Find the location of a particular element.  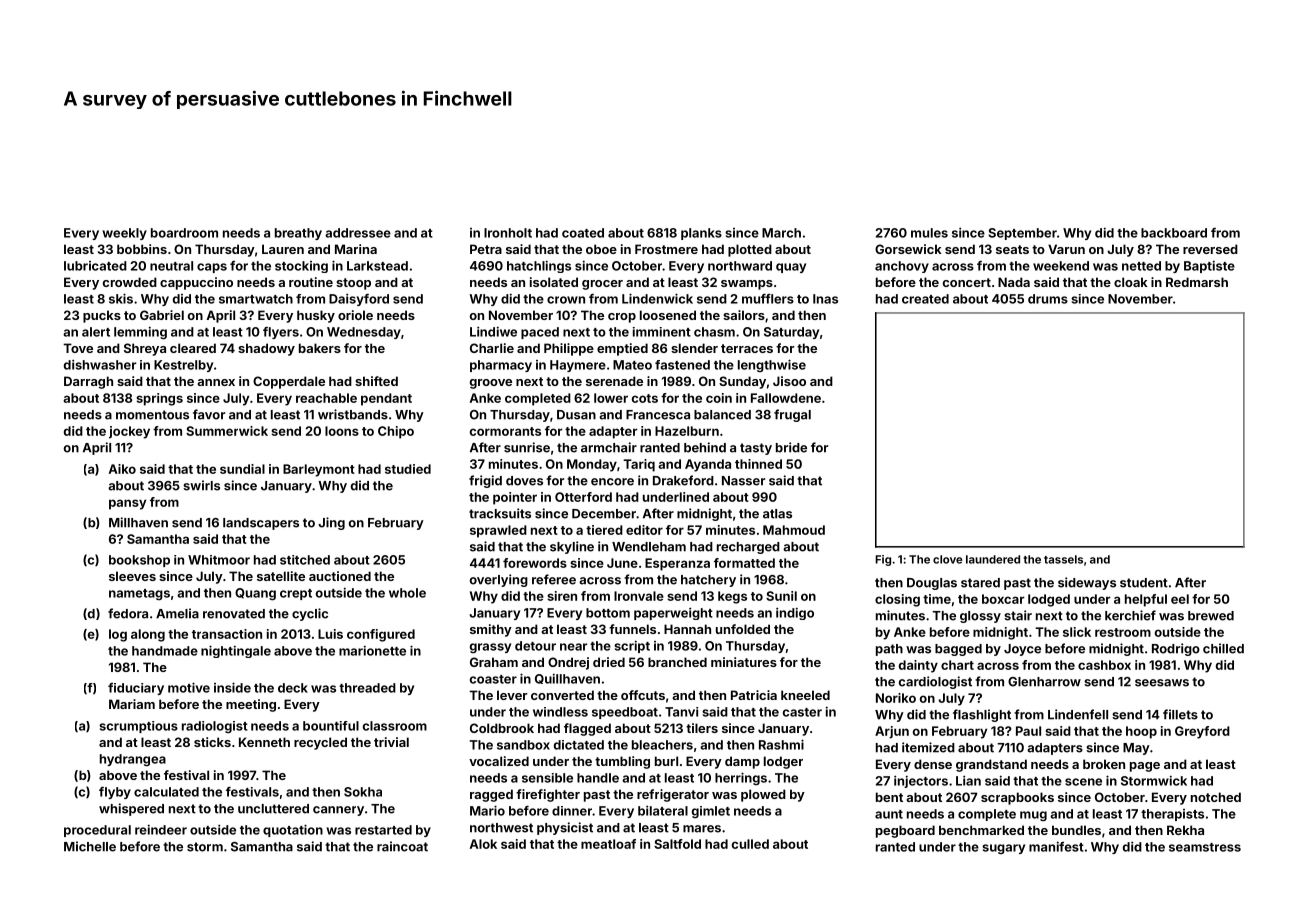

tassels is located at coordinates (1063, 559).
